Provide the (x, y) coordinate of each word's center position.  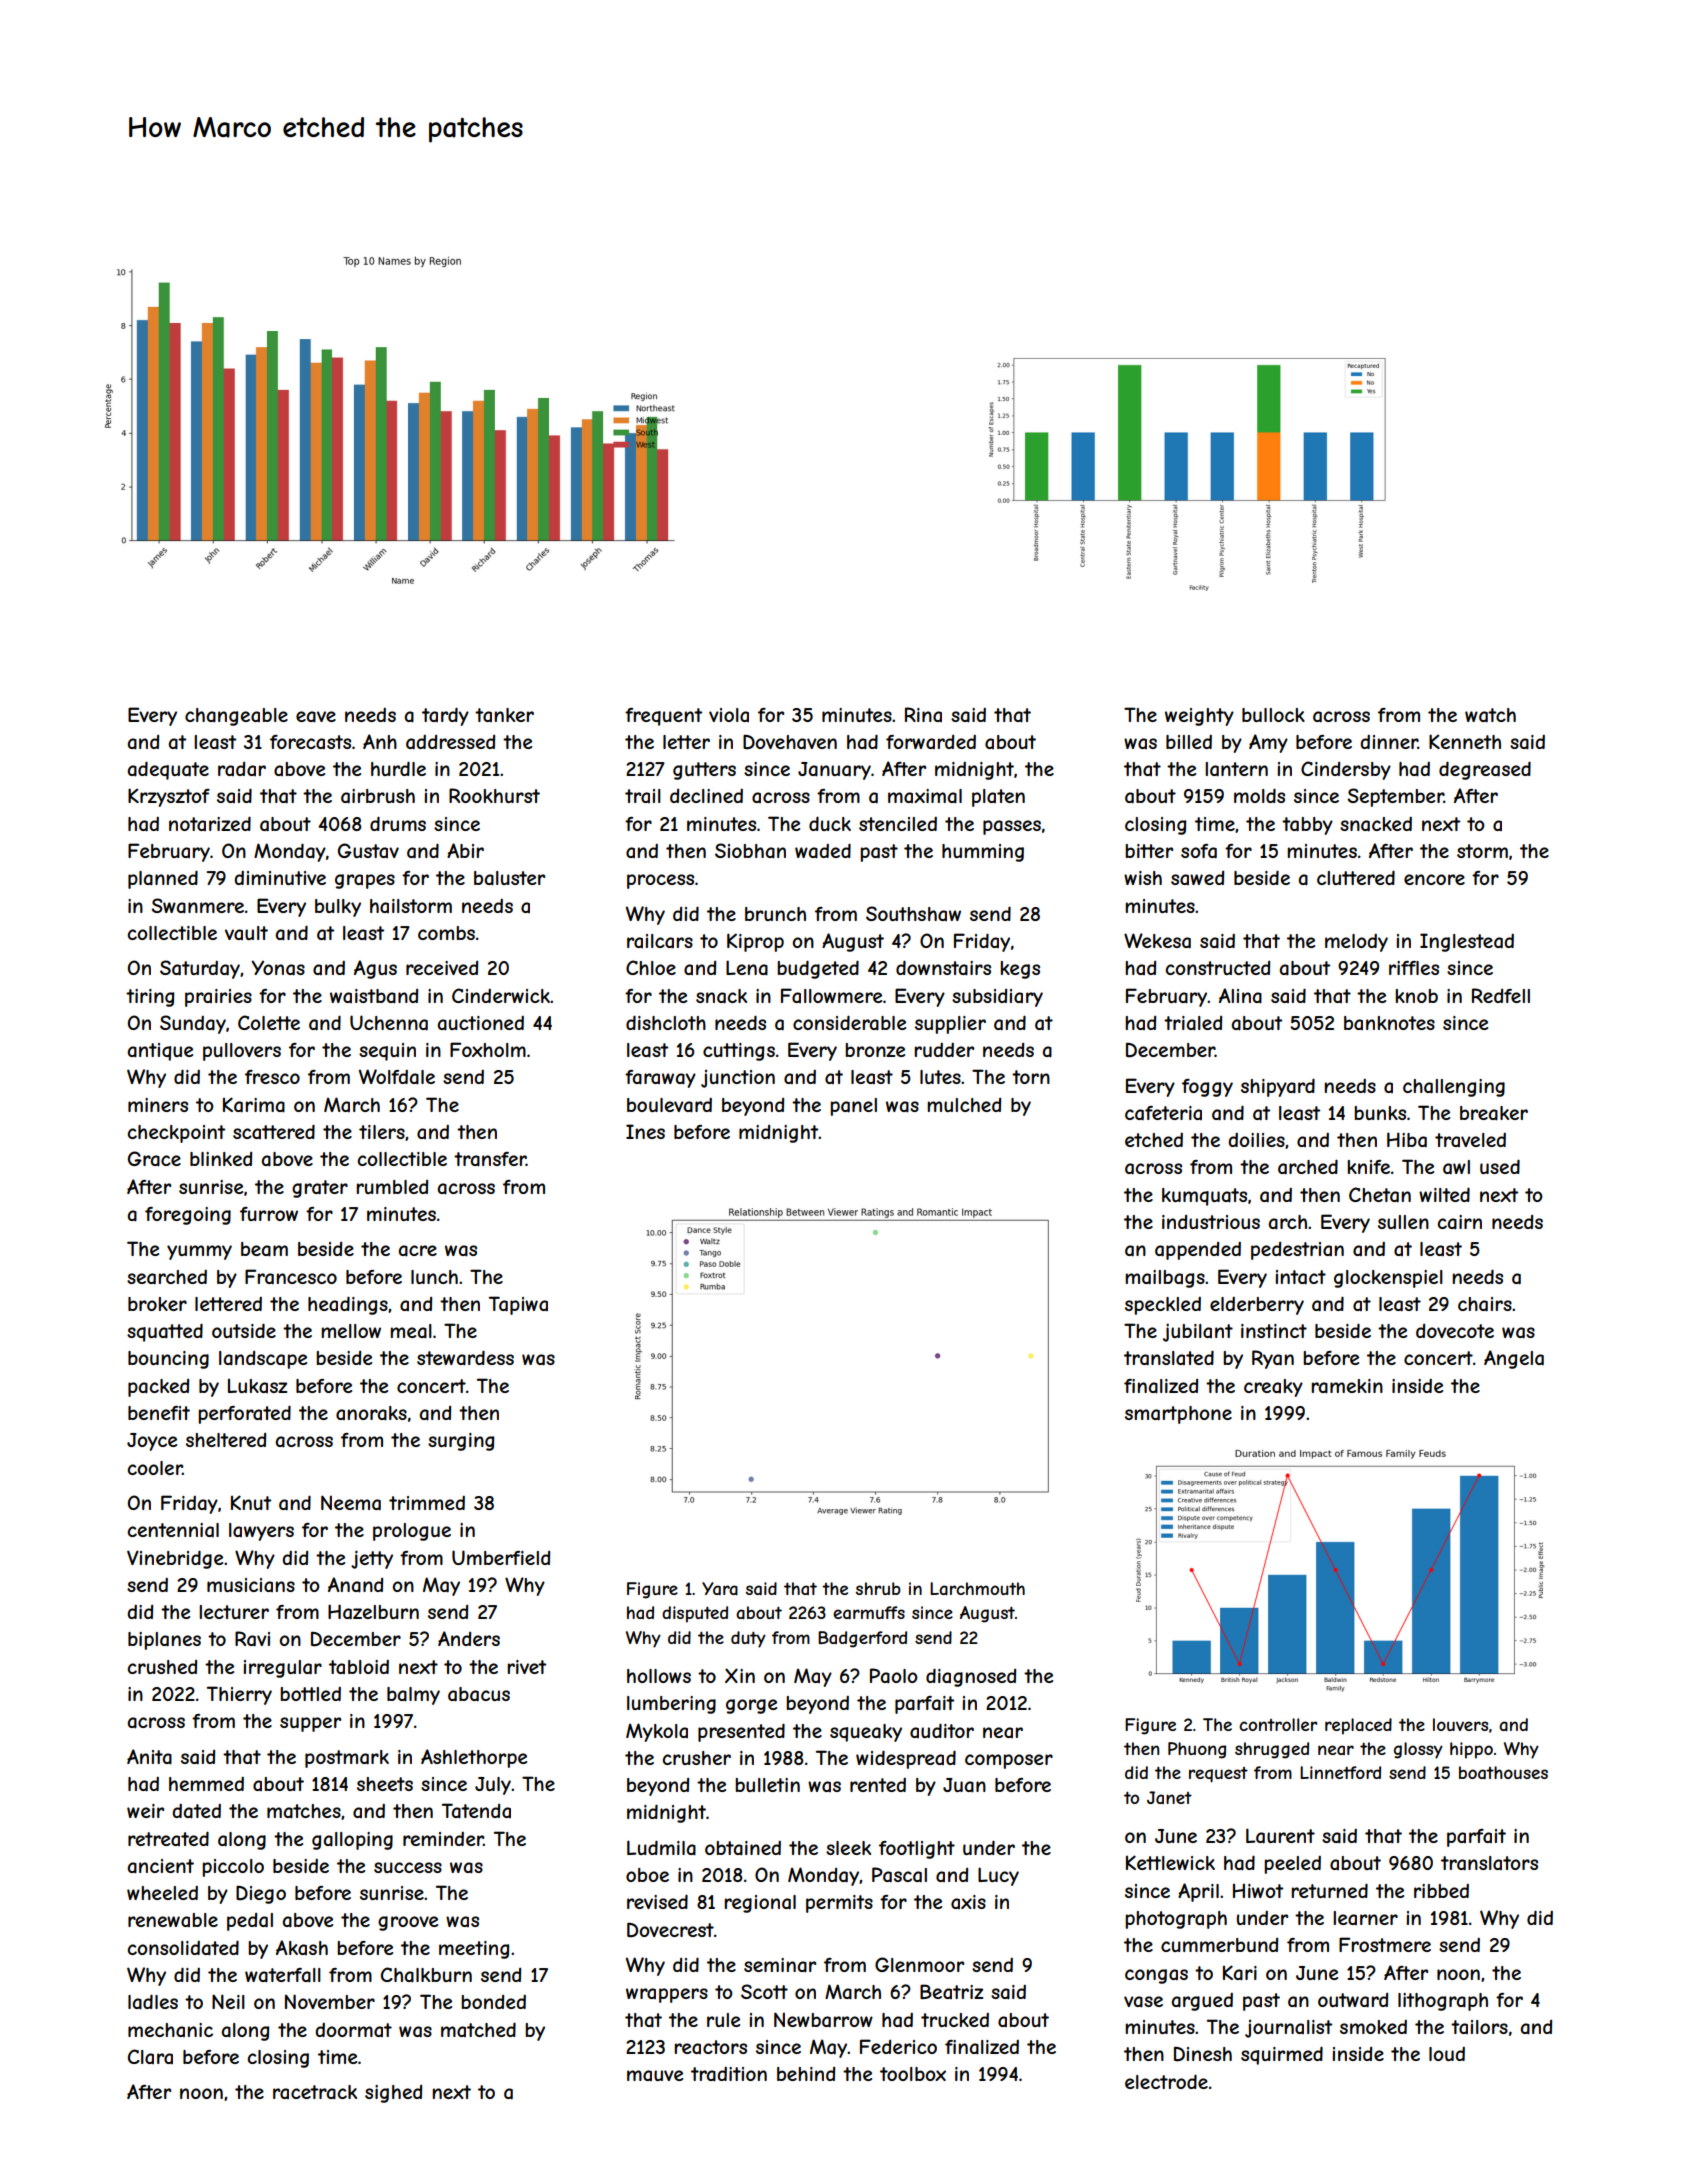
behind (806, 2074)
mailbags (1165, 1279)
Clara (150, 2056)
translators (1489, 1863)
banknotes (1389, 1023)
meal (411, 1331)
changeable (236, 717)
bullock (1273, 715)
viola (729, 715)
